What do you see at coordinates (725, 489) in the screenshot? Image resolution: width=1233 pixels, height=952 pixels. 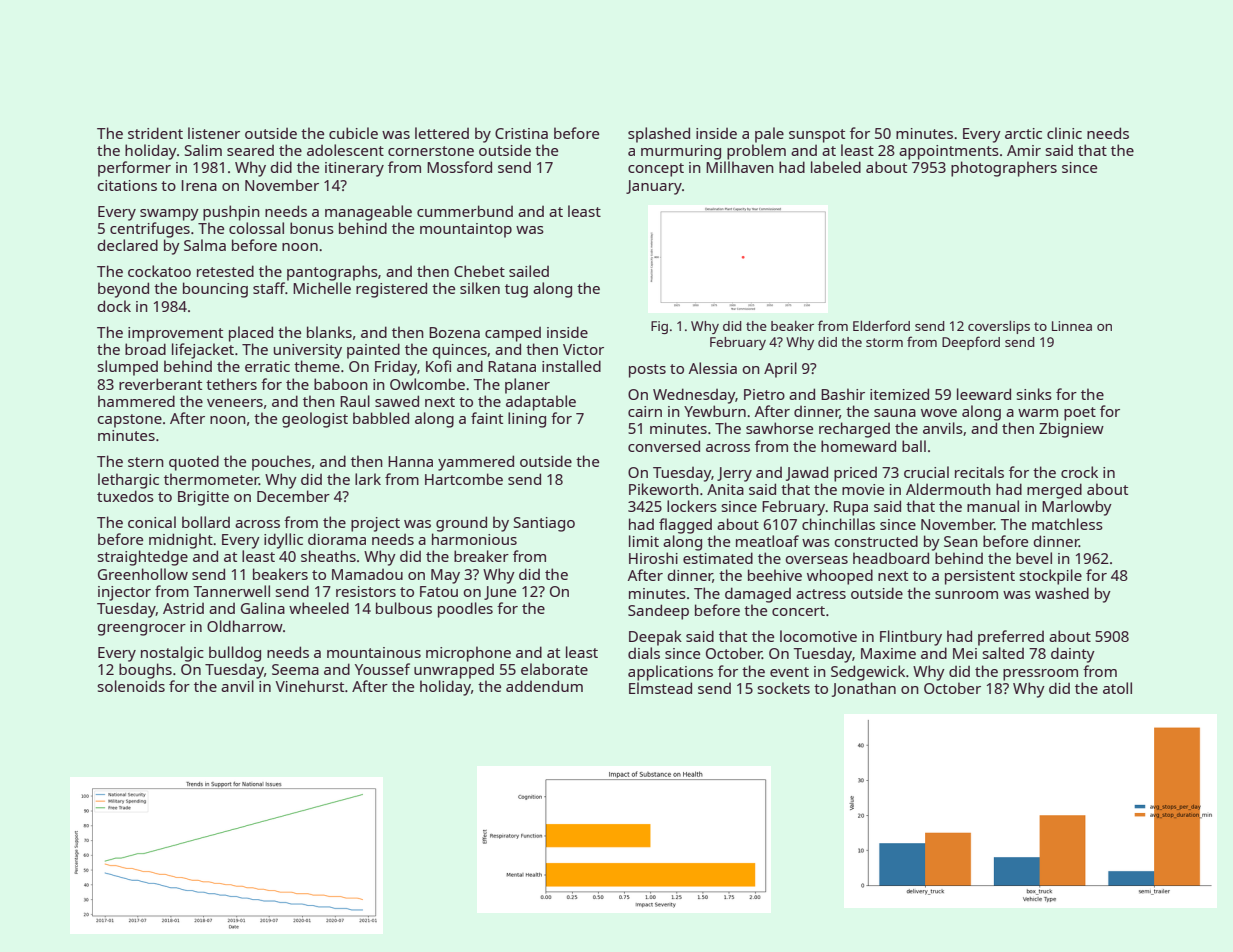 I see `Anita` at bounding box center [725, 489].
